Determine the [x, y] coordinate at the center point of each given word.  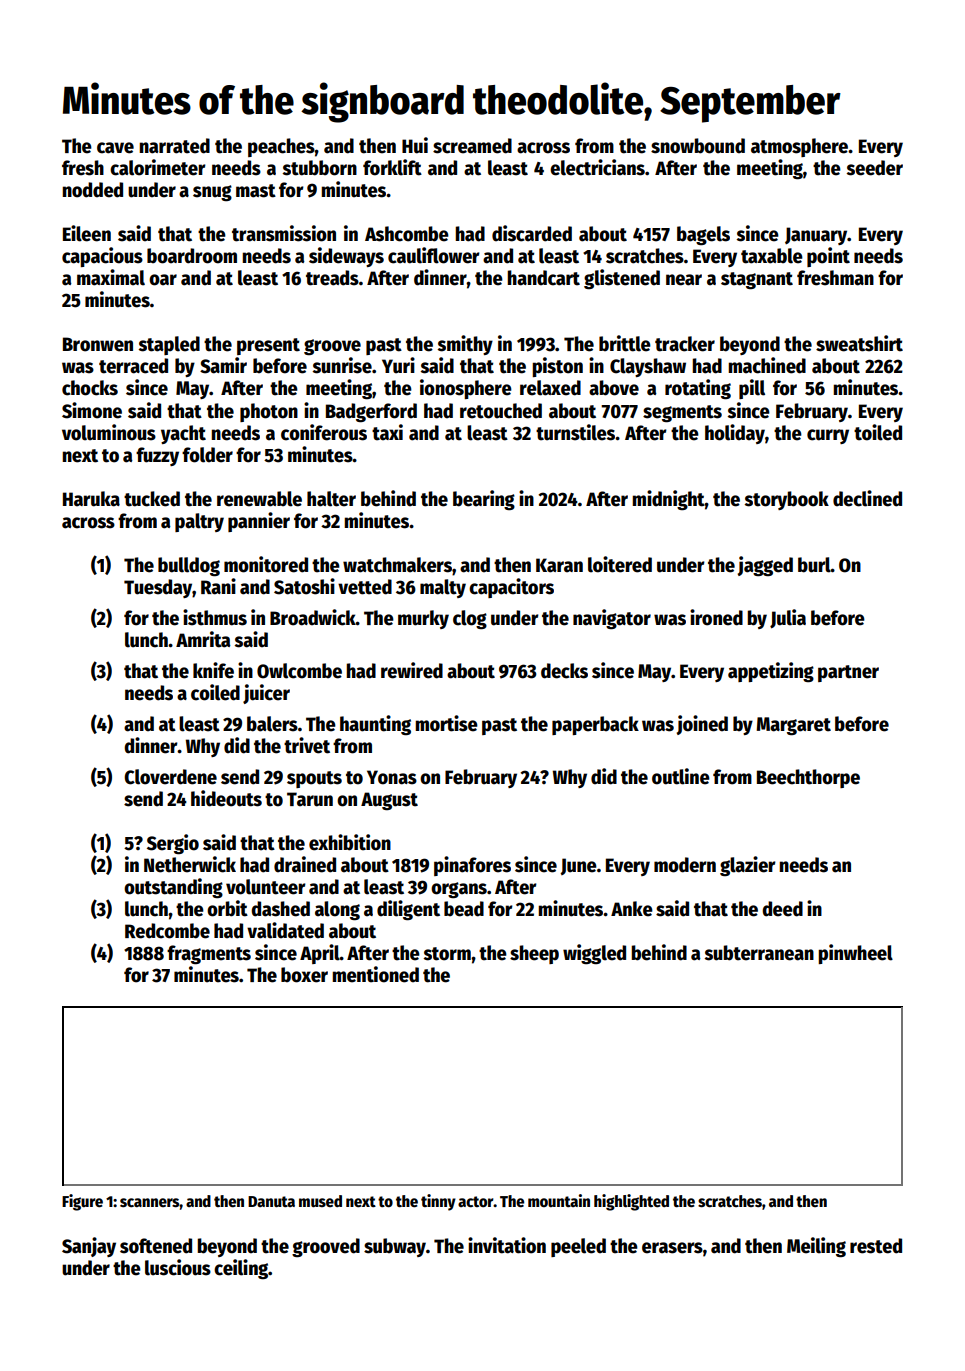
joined [702, 725]
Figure [82, 1202]
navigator [612, 619]
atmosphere [800, 147]
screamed [472, 146]
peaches [281, 147]
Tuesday [158, 588]
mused [320, 1201]
